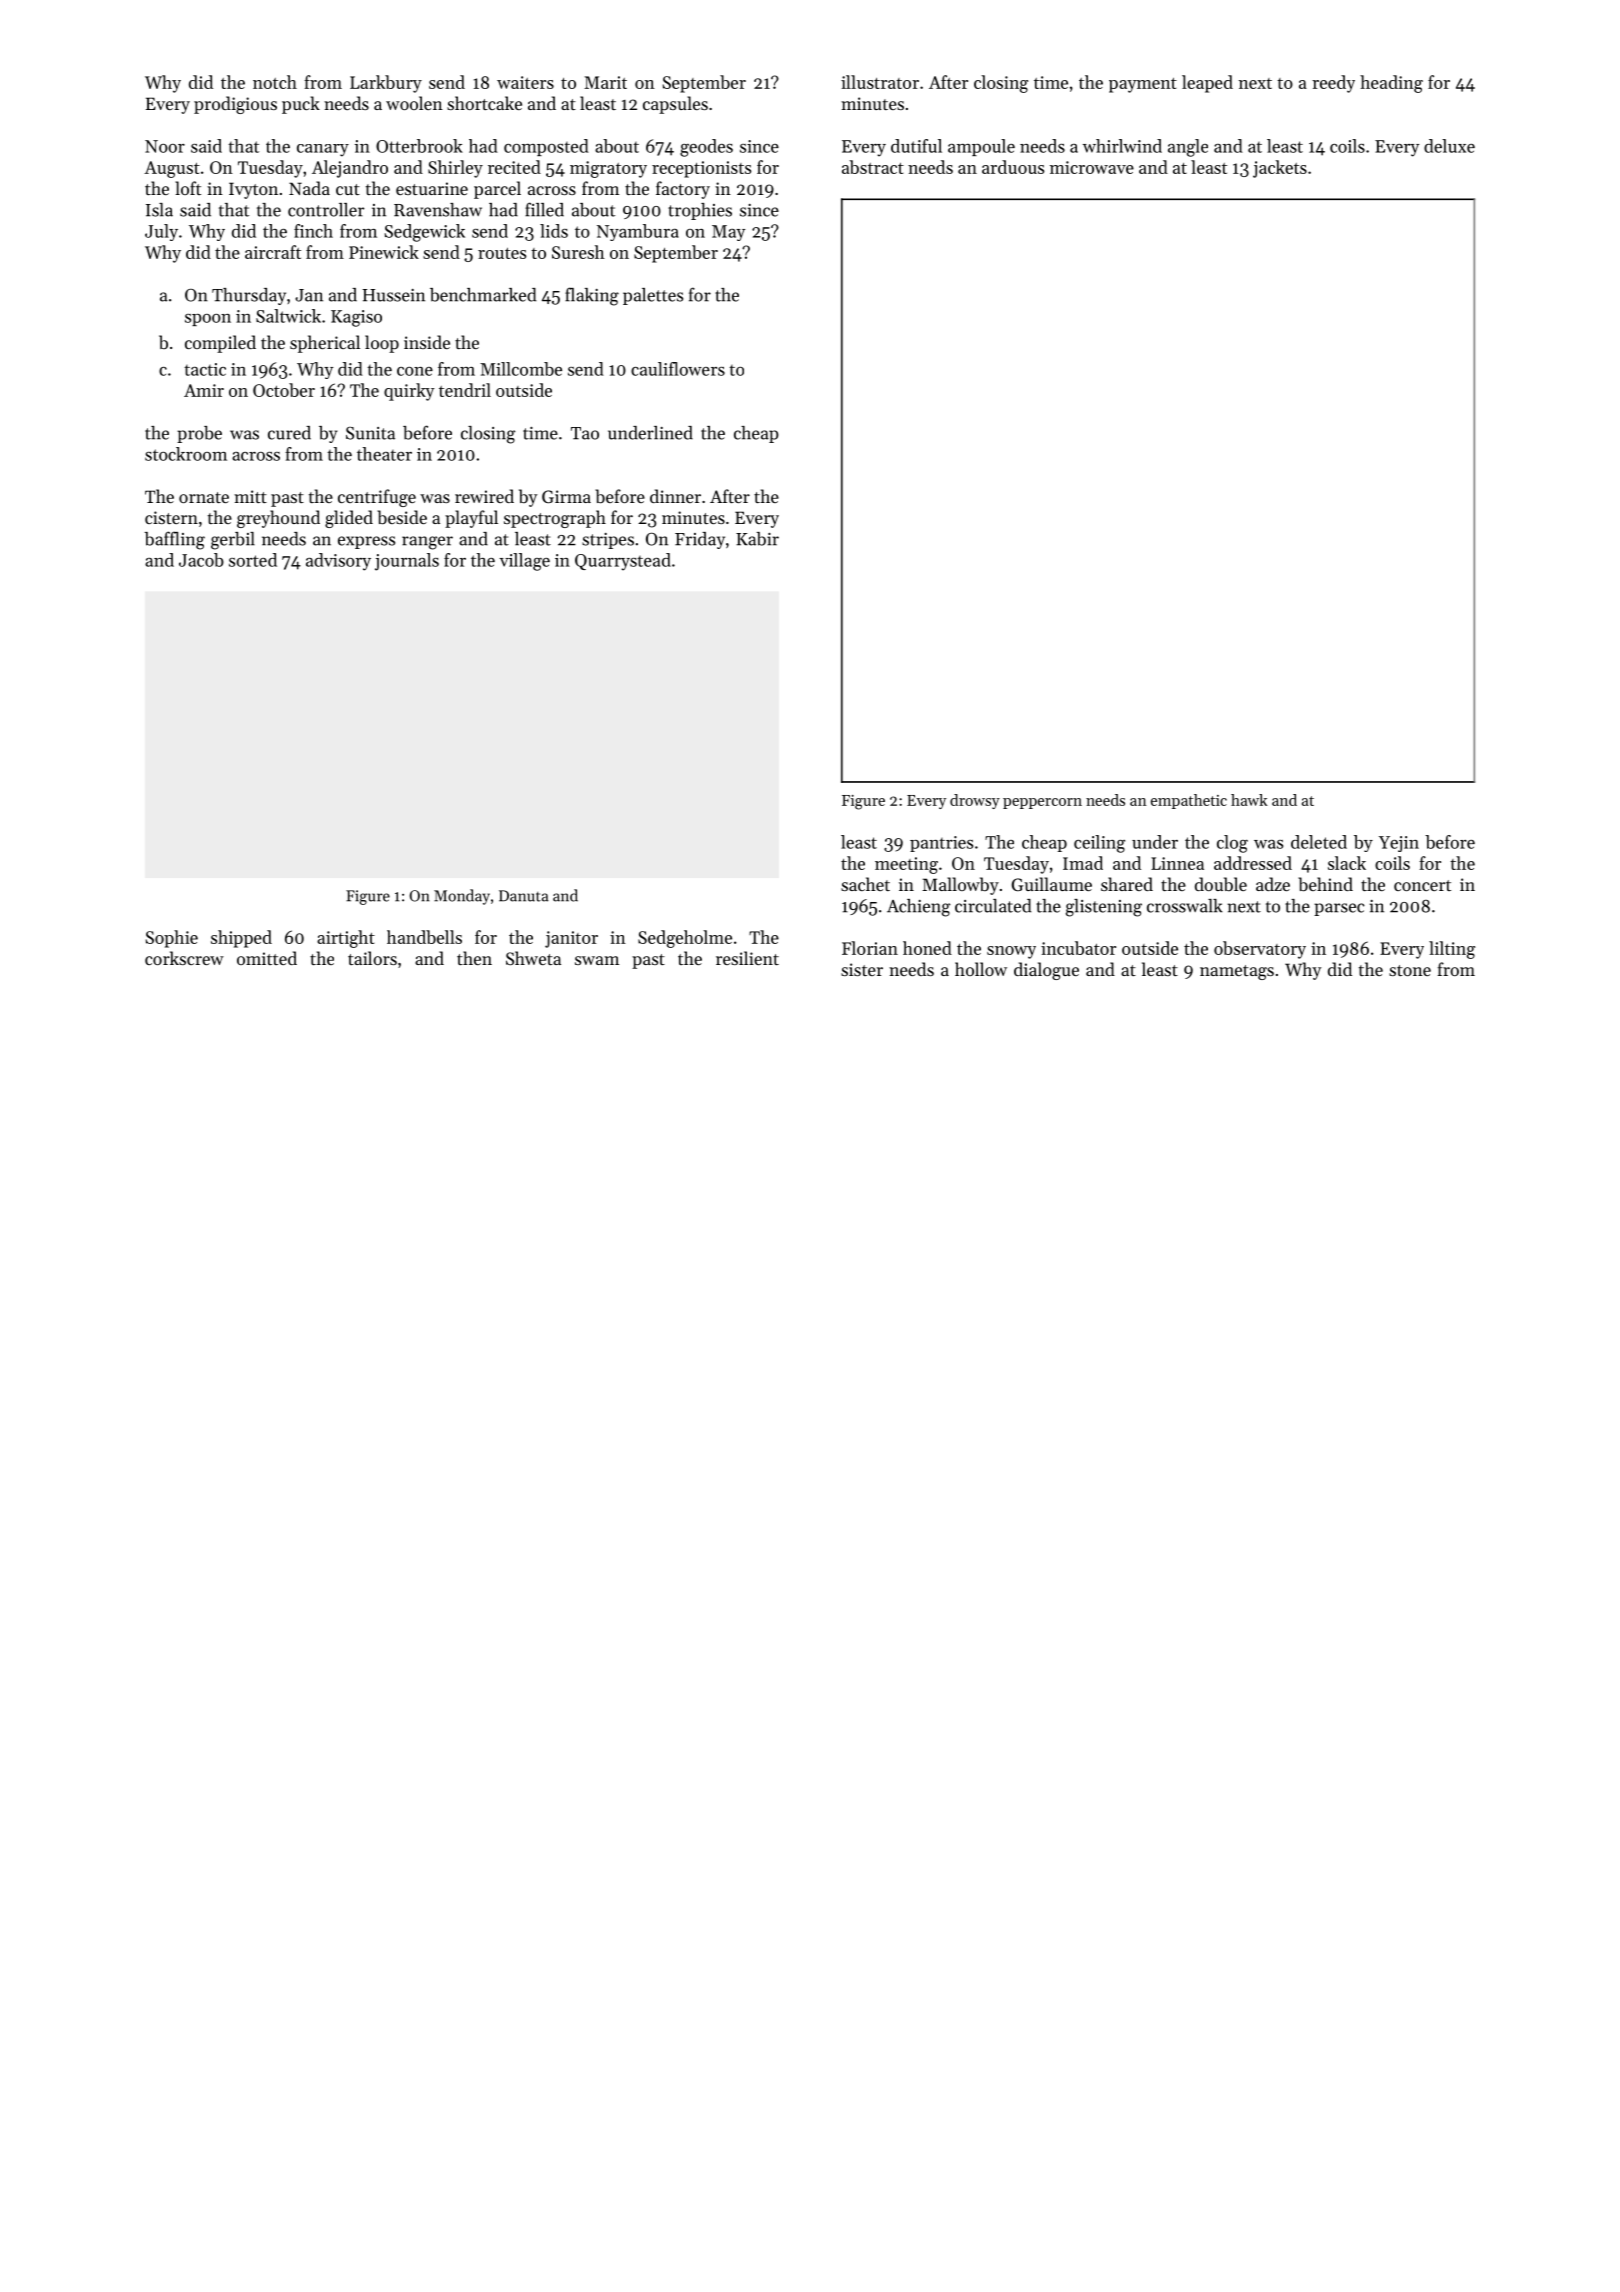 The width and height of the page is (1620, 2292). What do you see at coordinates (975, 801) in the page?
I see `drowsy` at bounding box center [975, 801].
